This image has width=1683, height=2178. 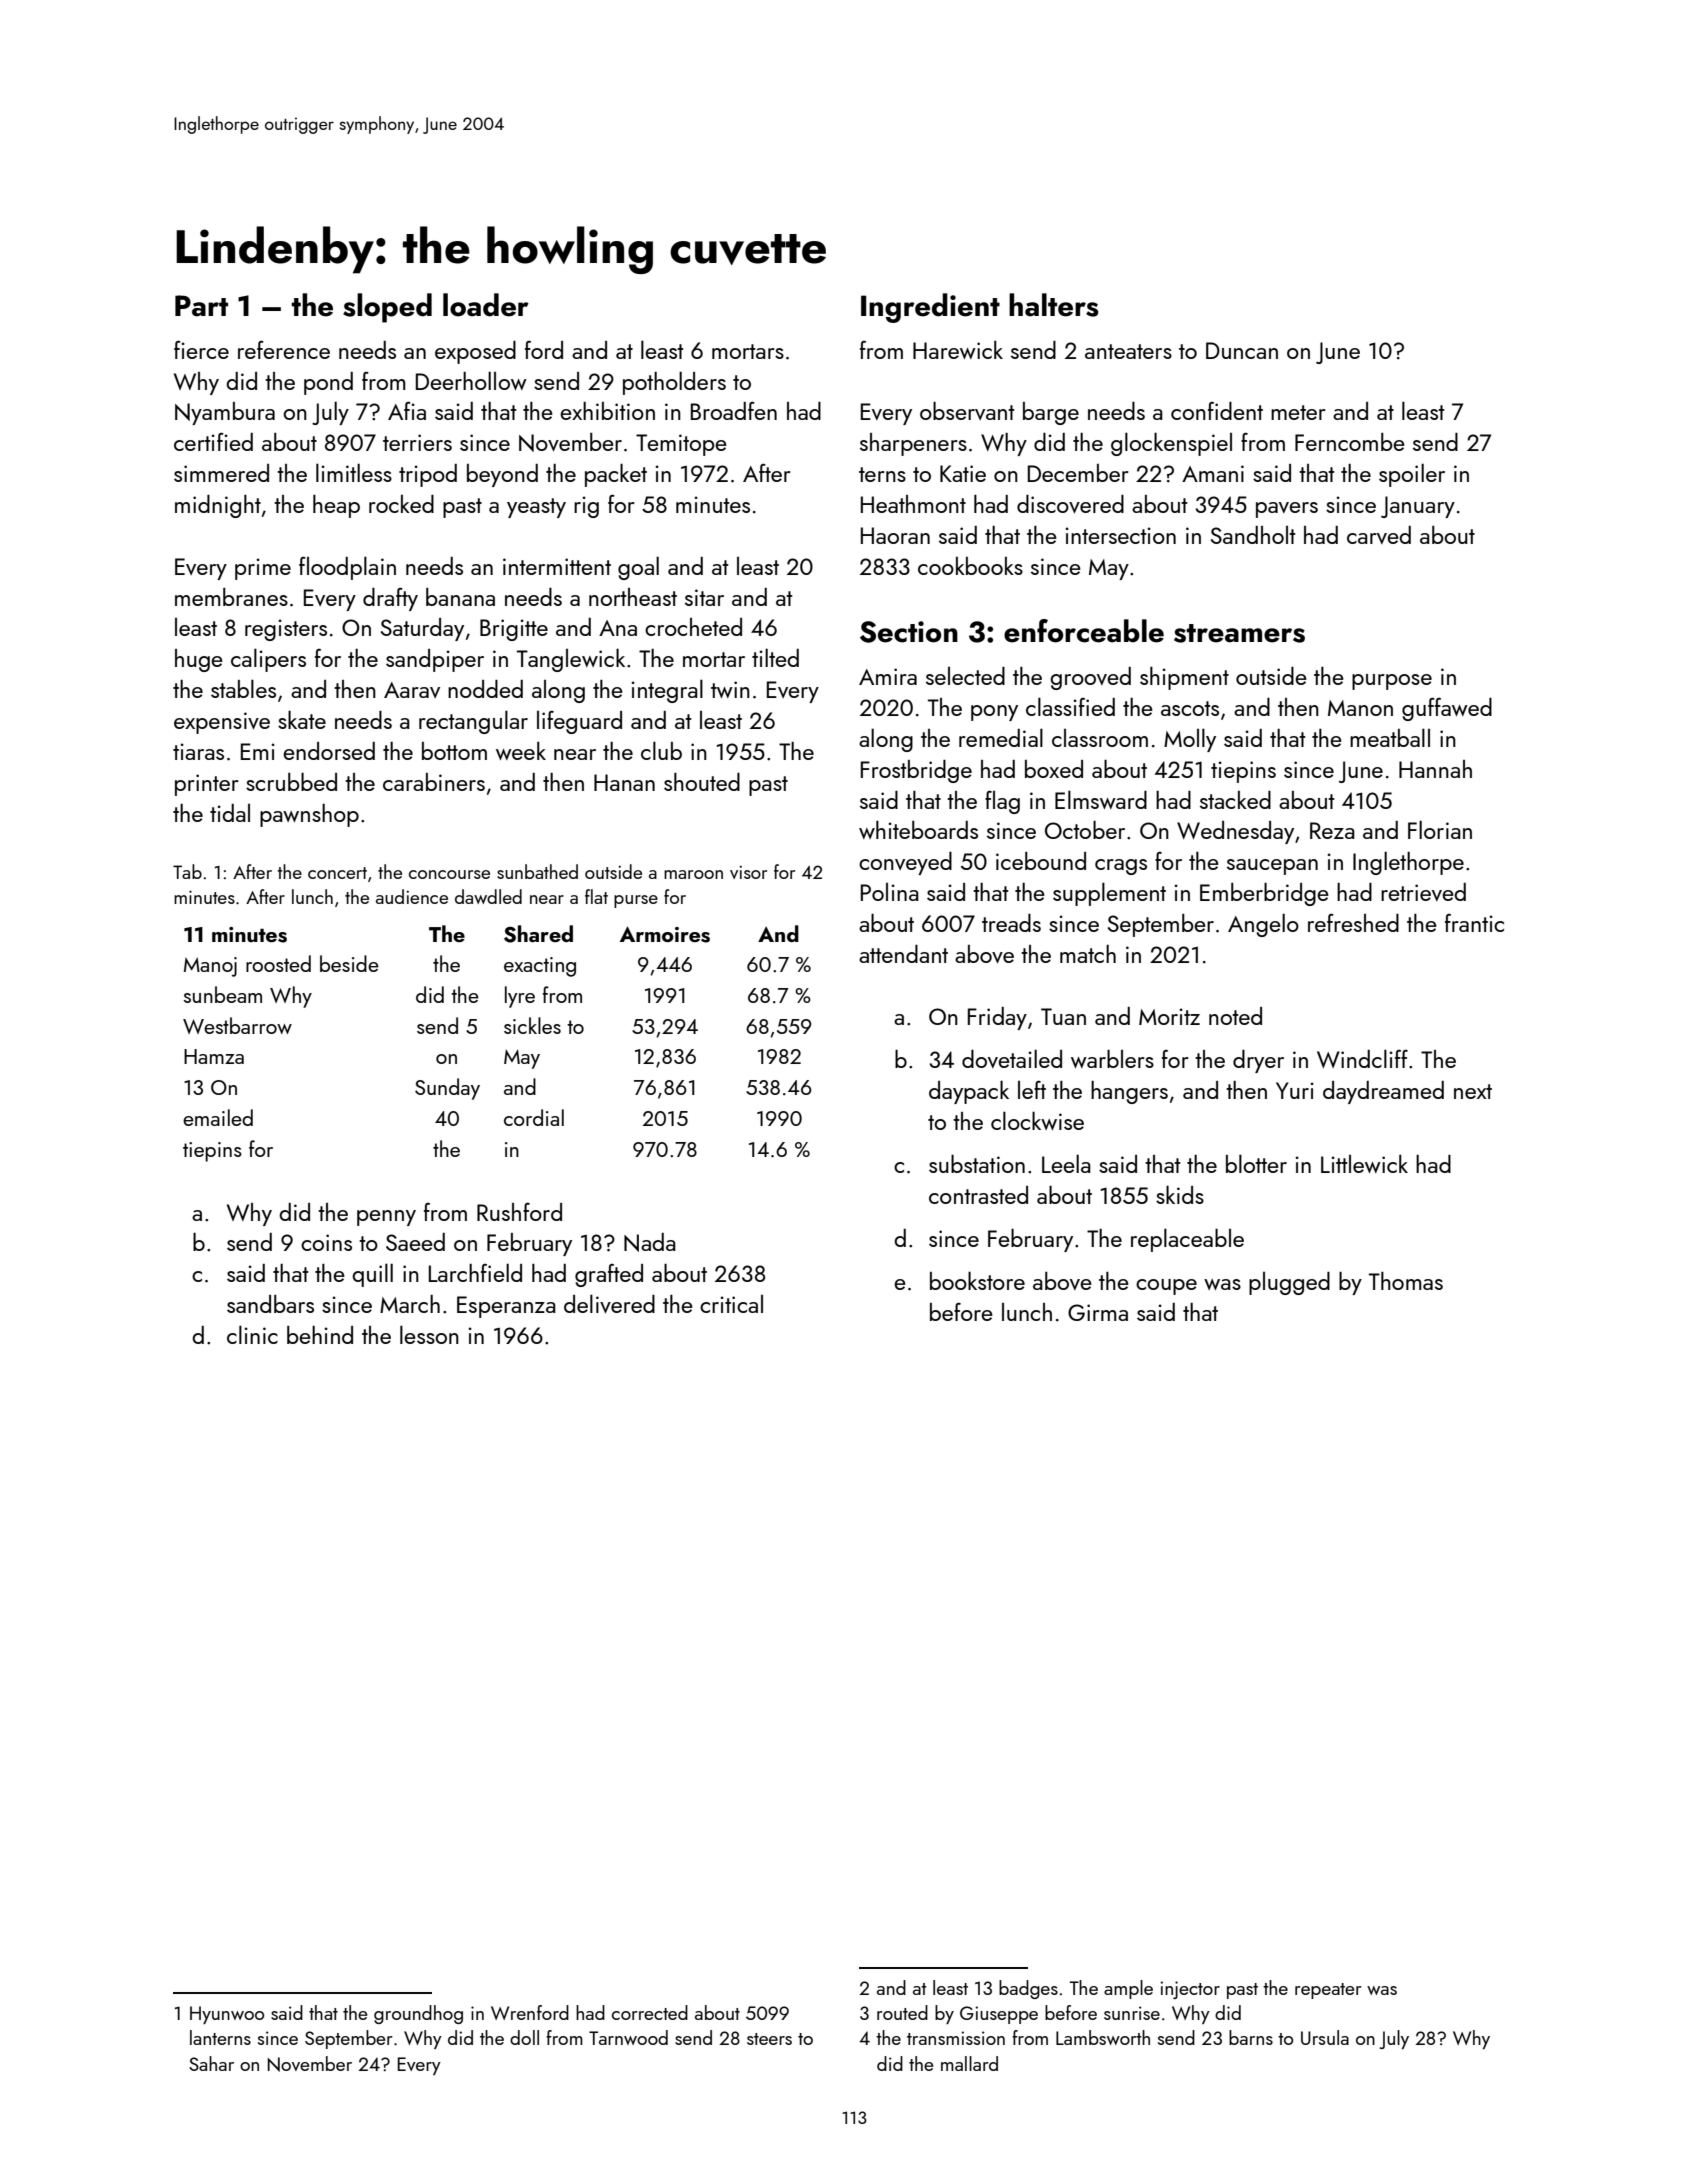 What do you see at coordinates (969, 2063) in the image?
I see `mallard` at bounding box center [969, 2063].
